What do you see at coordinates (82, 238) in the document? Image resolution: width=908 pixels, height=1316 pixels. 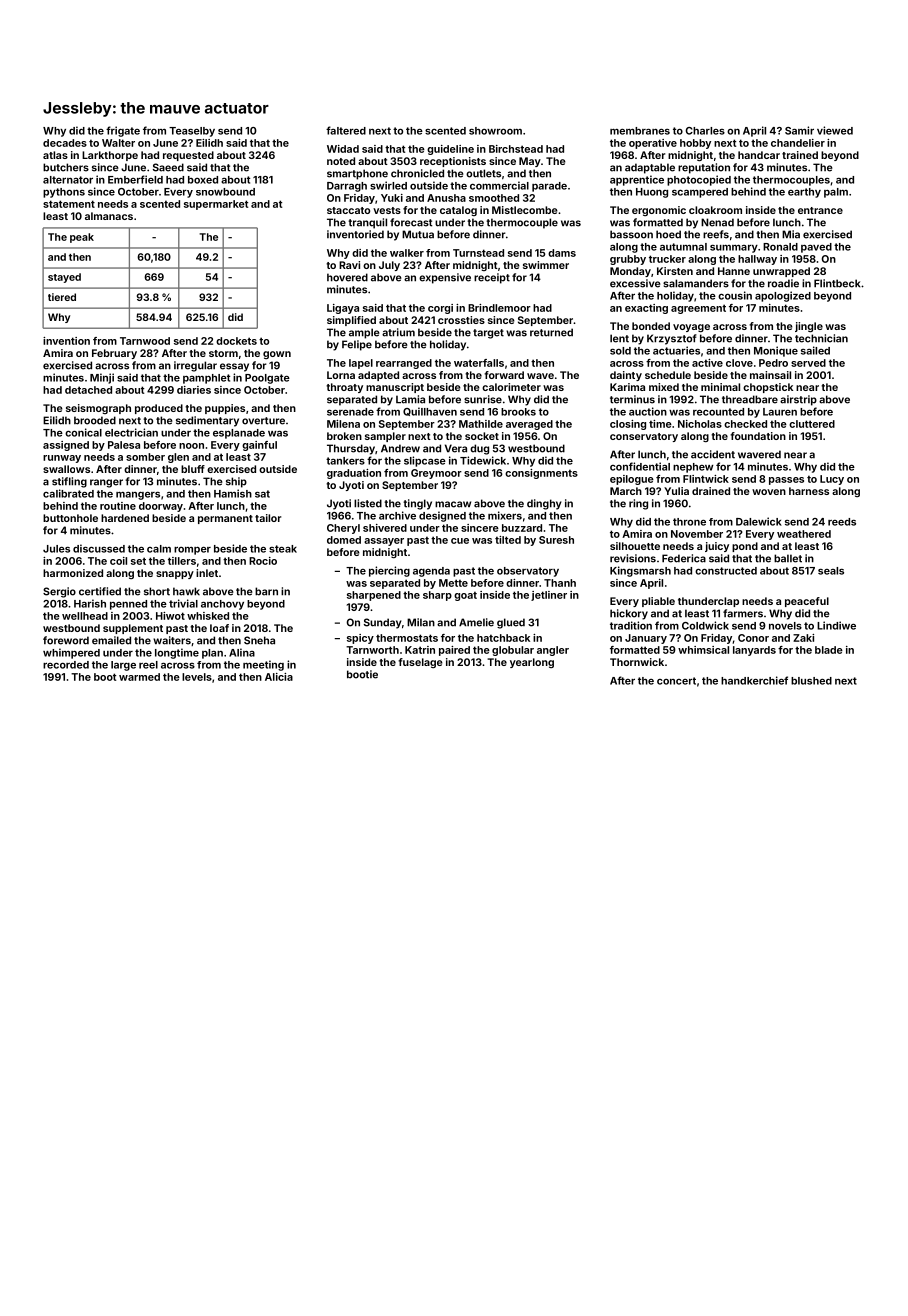 I see `peak` at bounding box center [82, 238].
